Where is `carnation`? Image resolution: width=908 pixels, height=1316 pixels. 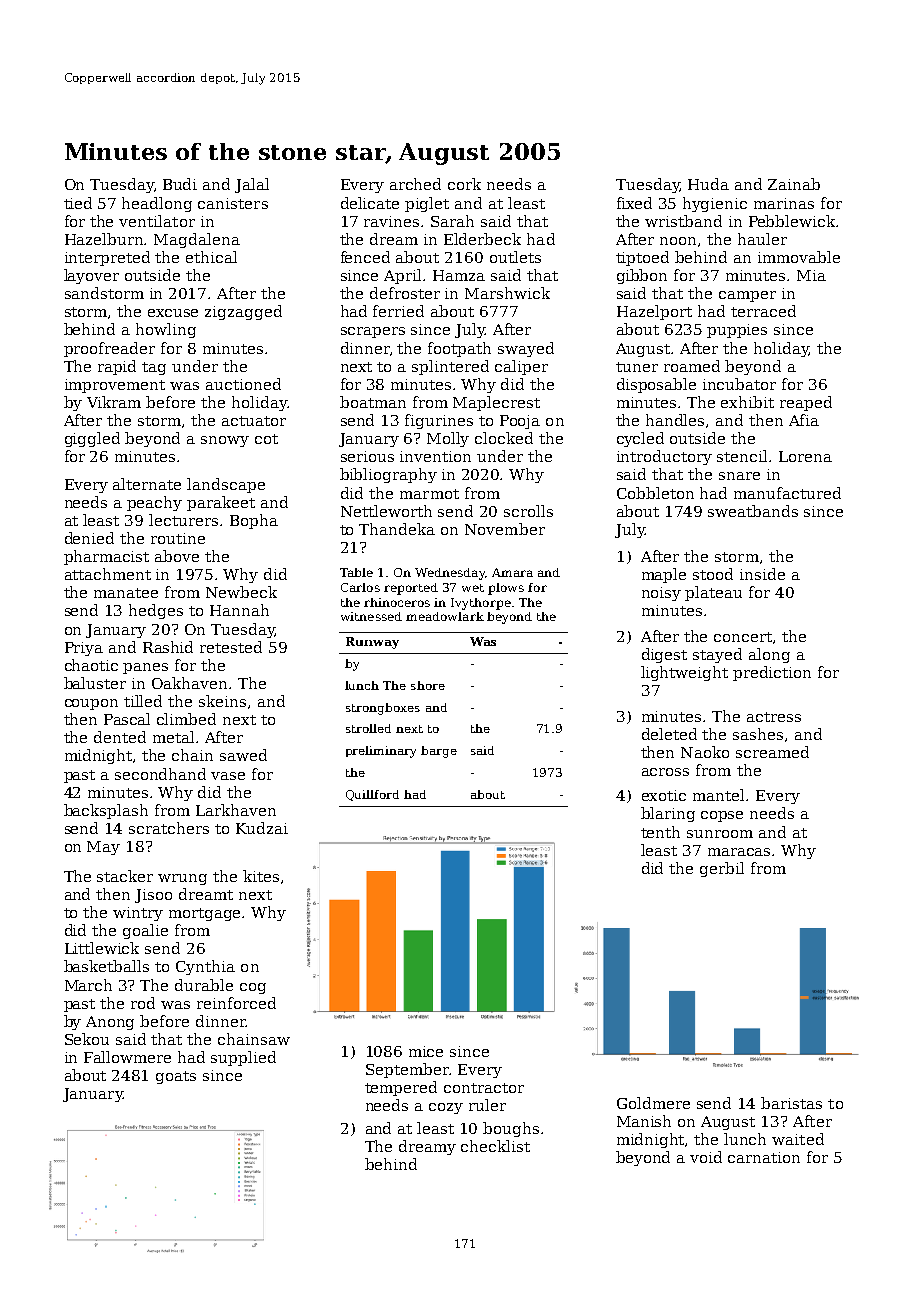 carnation is located at coordinates (764, 1157).
